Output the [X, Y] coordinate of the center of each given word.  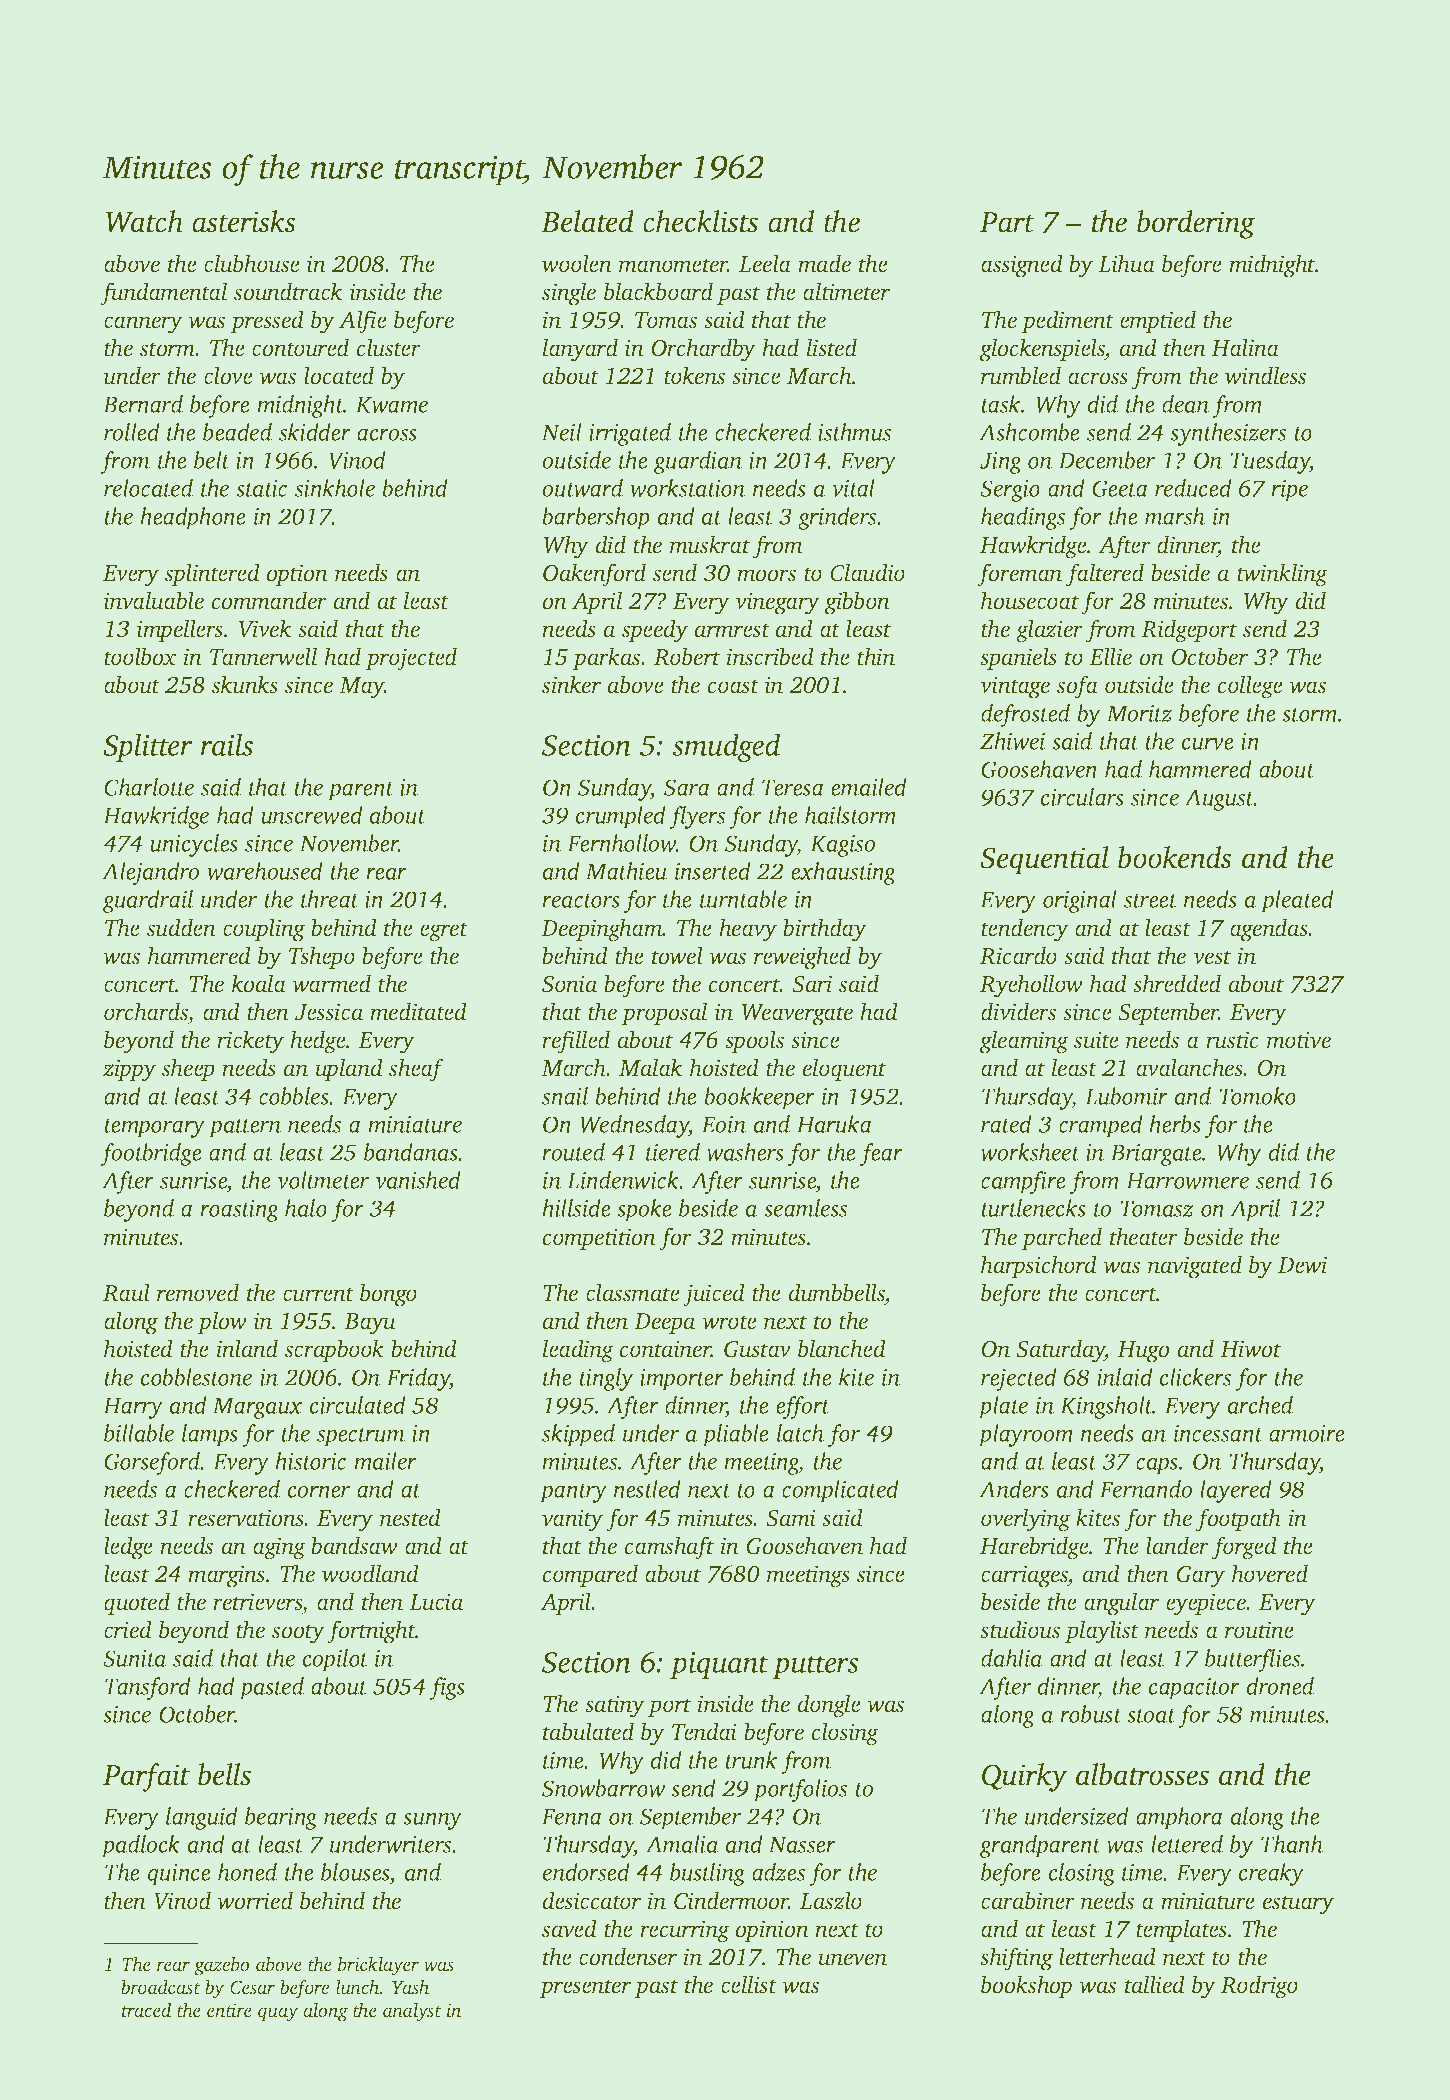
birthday [825, 930]
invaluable [154, 600]
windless [1265, 375]
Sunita [134, 1658]
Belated [587, 221]
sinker [571, 684]
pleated [1297, 901]
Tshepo [322, 957]
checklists [700, 221]
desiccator [592, 1900]
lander [1177, 1545]
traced [146, 2009]
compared [590, 1575]
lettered [1187, 1844]
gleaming [1024, 1042]
